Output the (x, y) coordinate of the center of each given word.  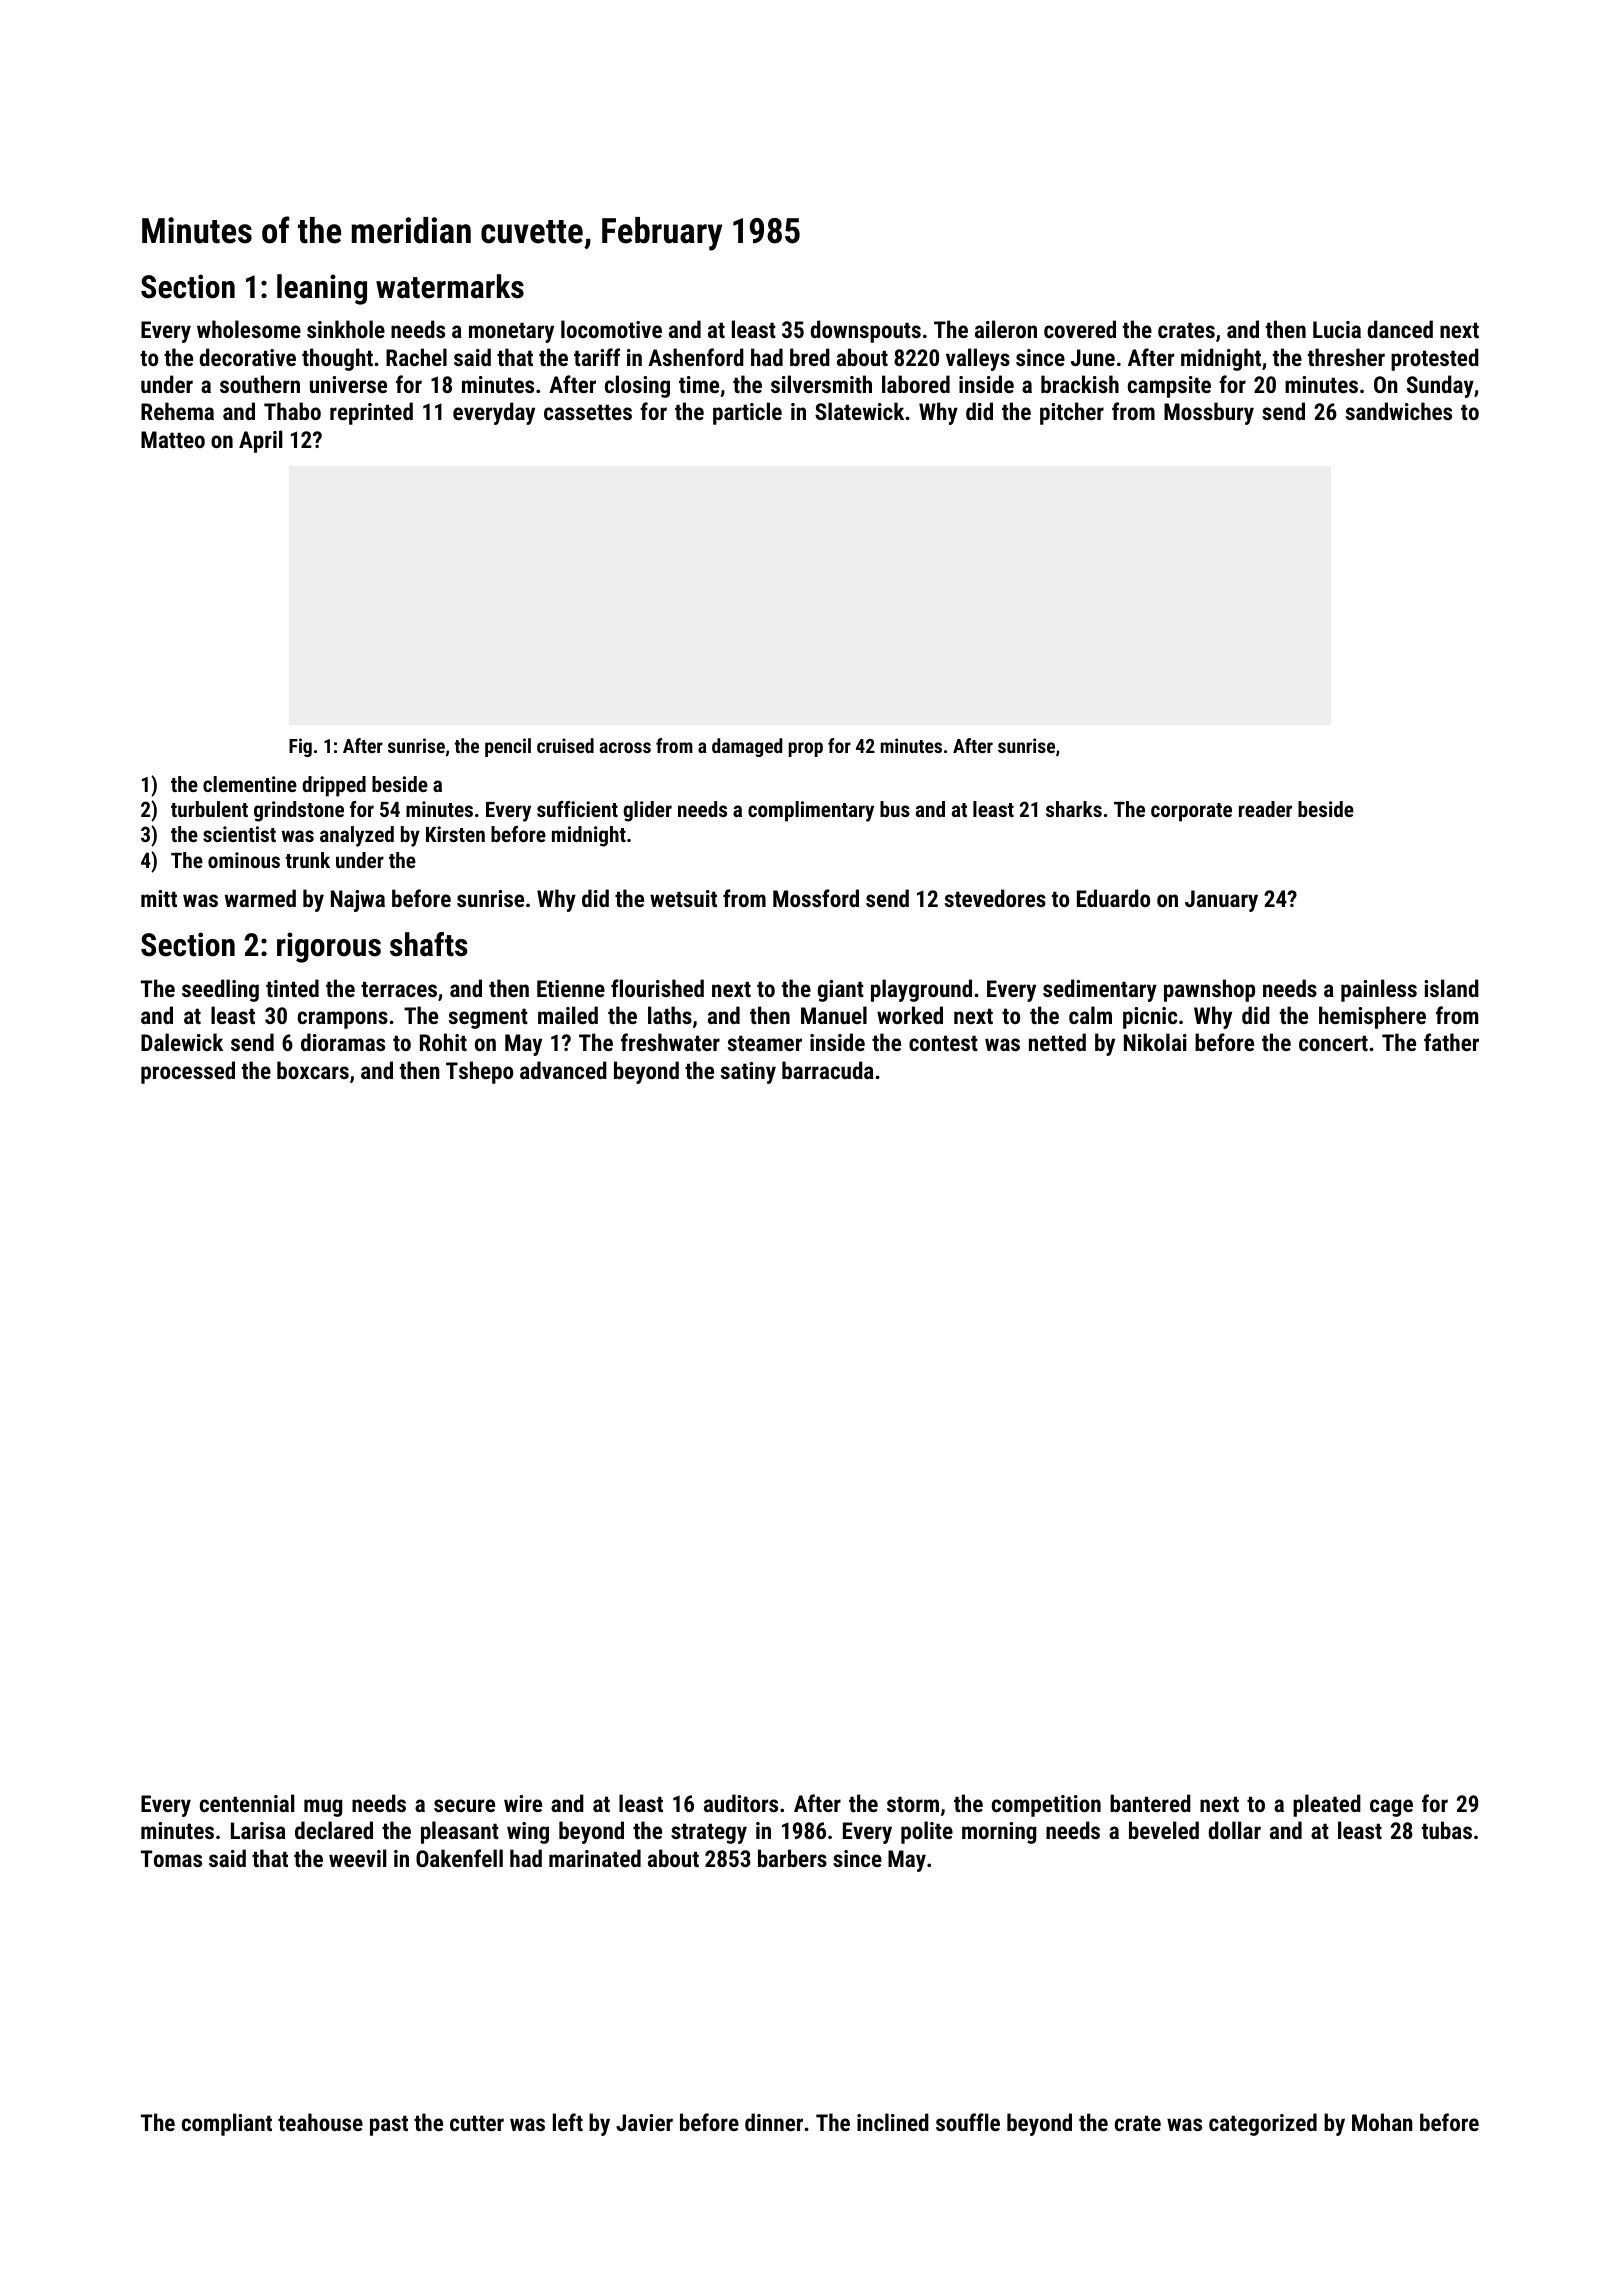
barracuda (828, 1070)
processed (188, 1072)
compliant (227, 2124)
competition (1046, 1806)
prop (806, 749)
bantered (1150, 1803)
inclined (893, 2122)
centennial (247, 1803)
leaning (322, 289)
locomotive (611, 329)
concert (1333, 1043)
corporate (1191, 812)
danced (1400, 329)
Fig (300, 747)
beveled (1164, 1830)
